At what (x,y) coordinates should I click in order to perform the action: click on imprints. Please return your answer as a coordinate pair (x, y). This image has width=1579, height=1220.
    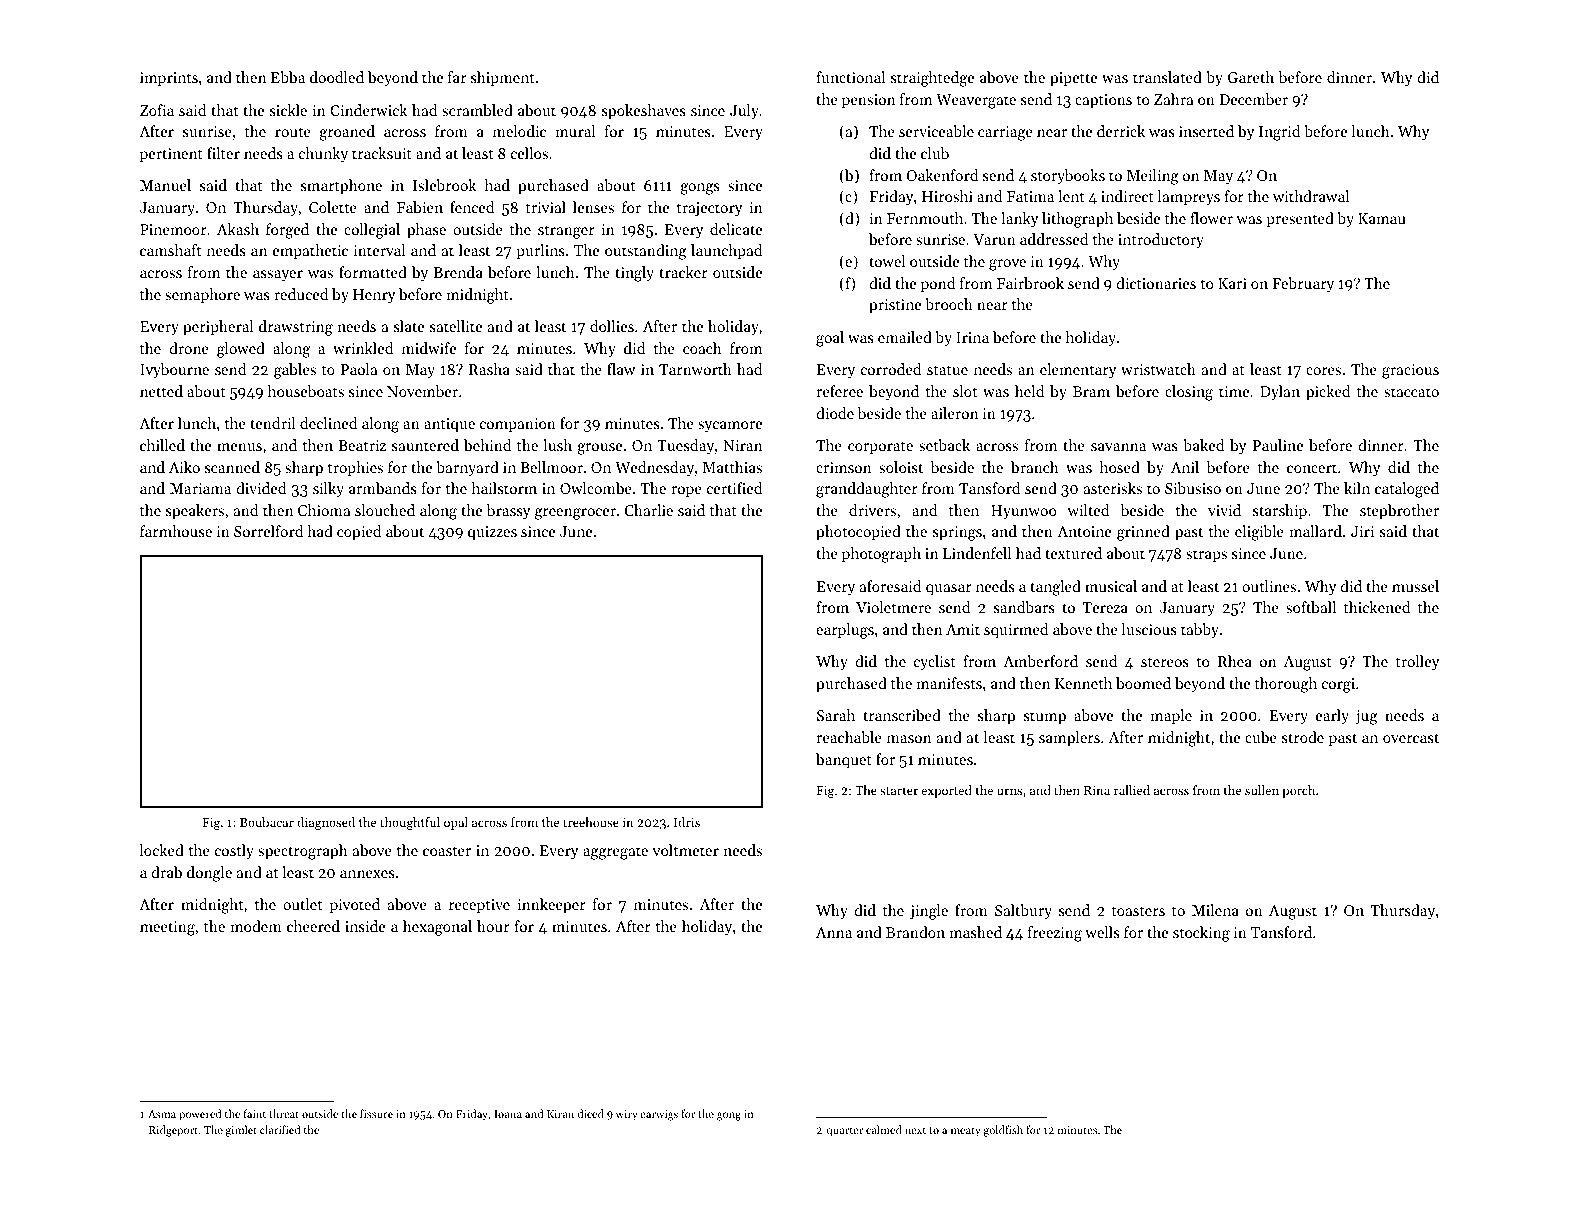
    Looking at the image, I should click on (169, 79).
